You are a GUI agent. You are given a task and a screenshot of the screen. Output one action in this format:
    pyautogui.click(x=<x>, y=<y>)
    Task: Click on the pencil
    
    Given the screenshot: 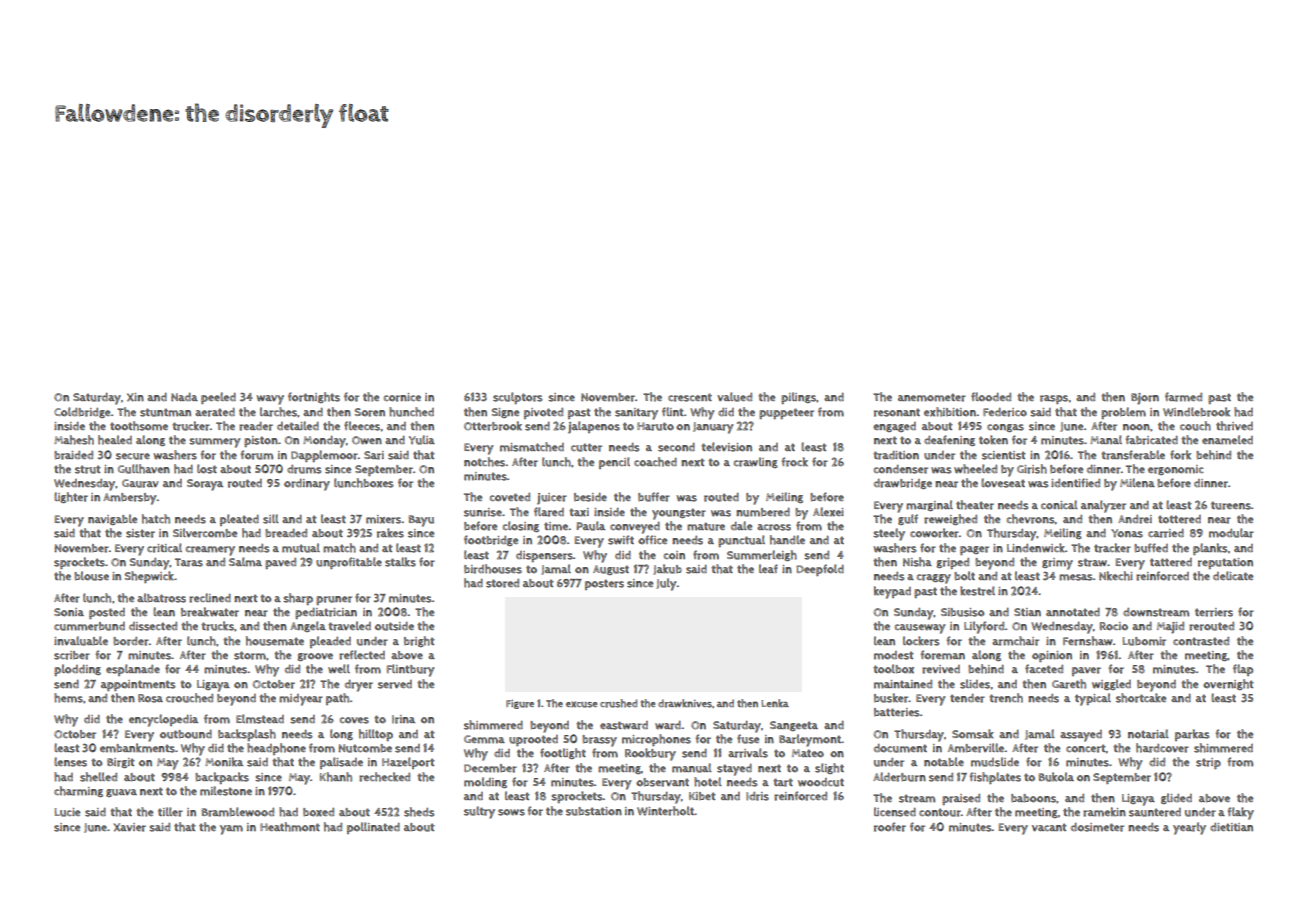 What is the action you would take?
    pyautogui.click(x=614, y=463)
